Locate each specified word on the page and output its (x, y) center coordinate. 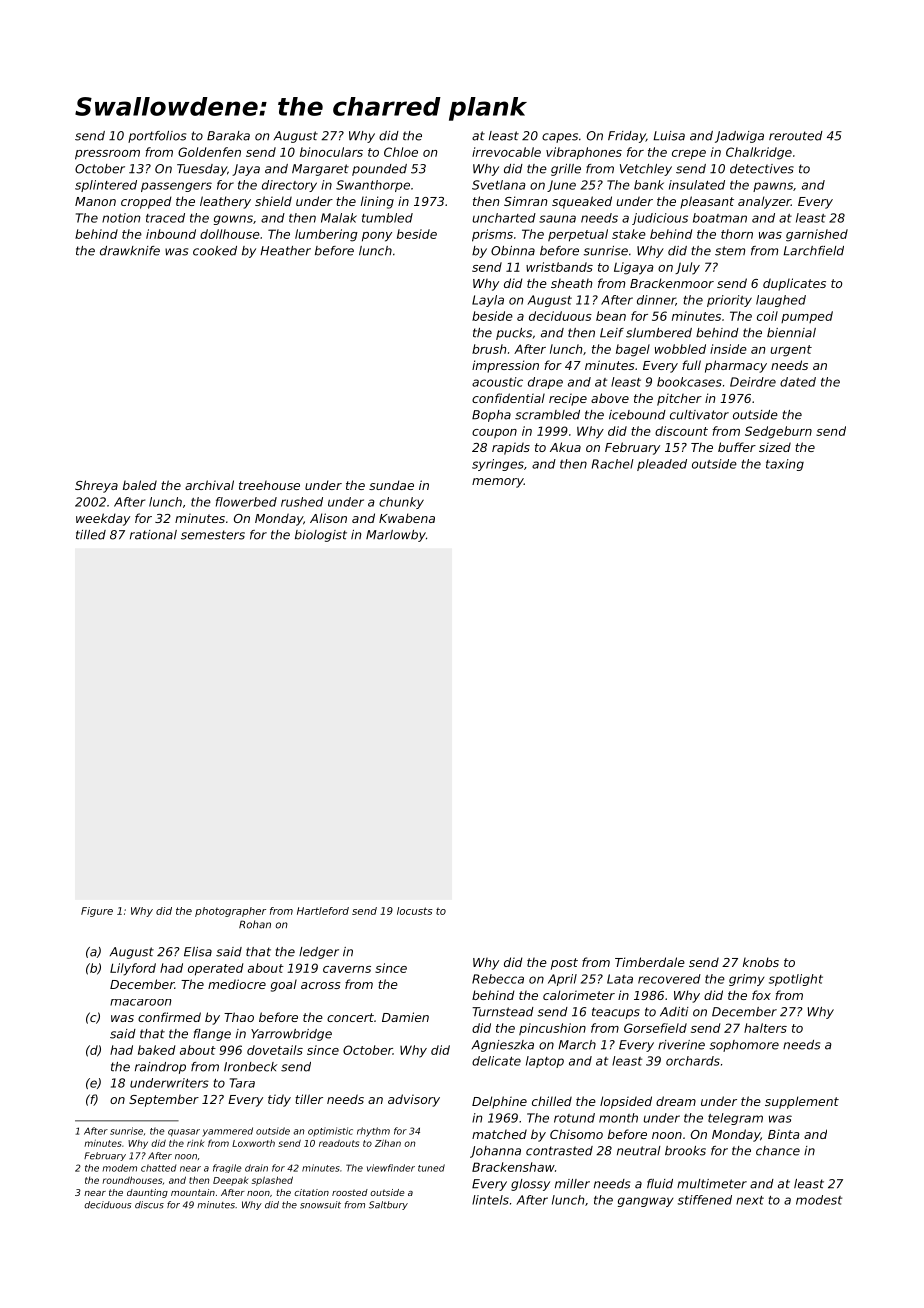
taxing (785, 465)
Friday (627, 137)
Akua (565, 447)
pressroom (107, 155)
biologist (321, 536)
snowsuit (320, 1205)
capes (560, 138)
